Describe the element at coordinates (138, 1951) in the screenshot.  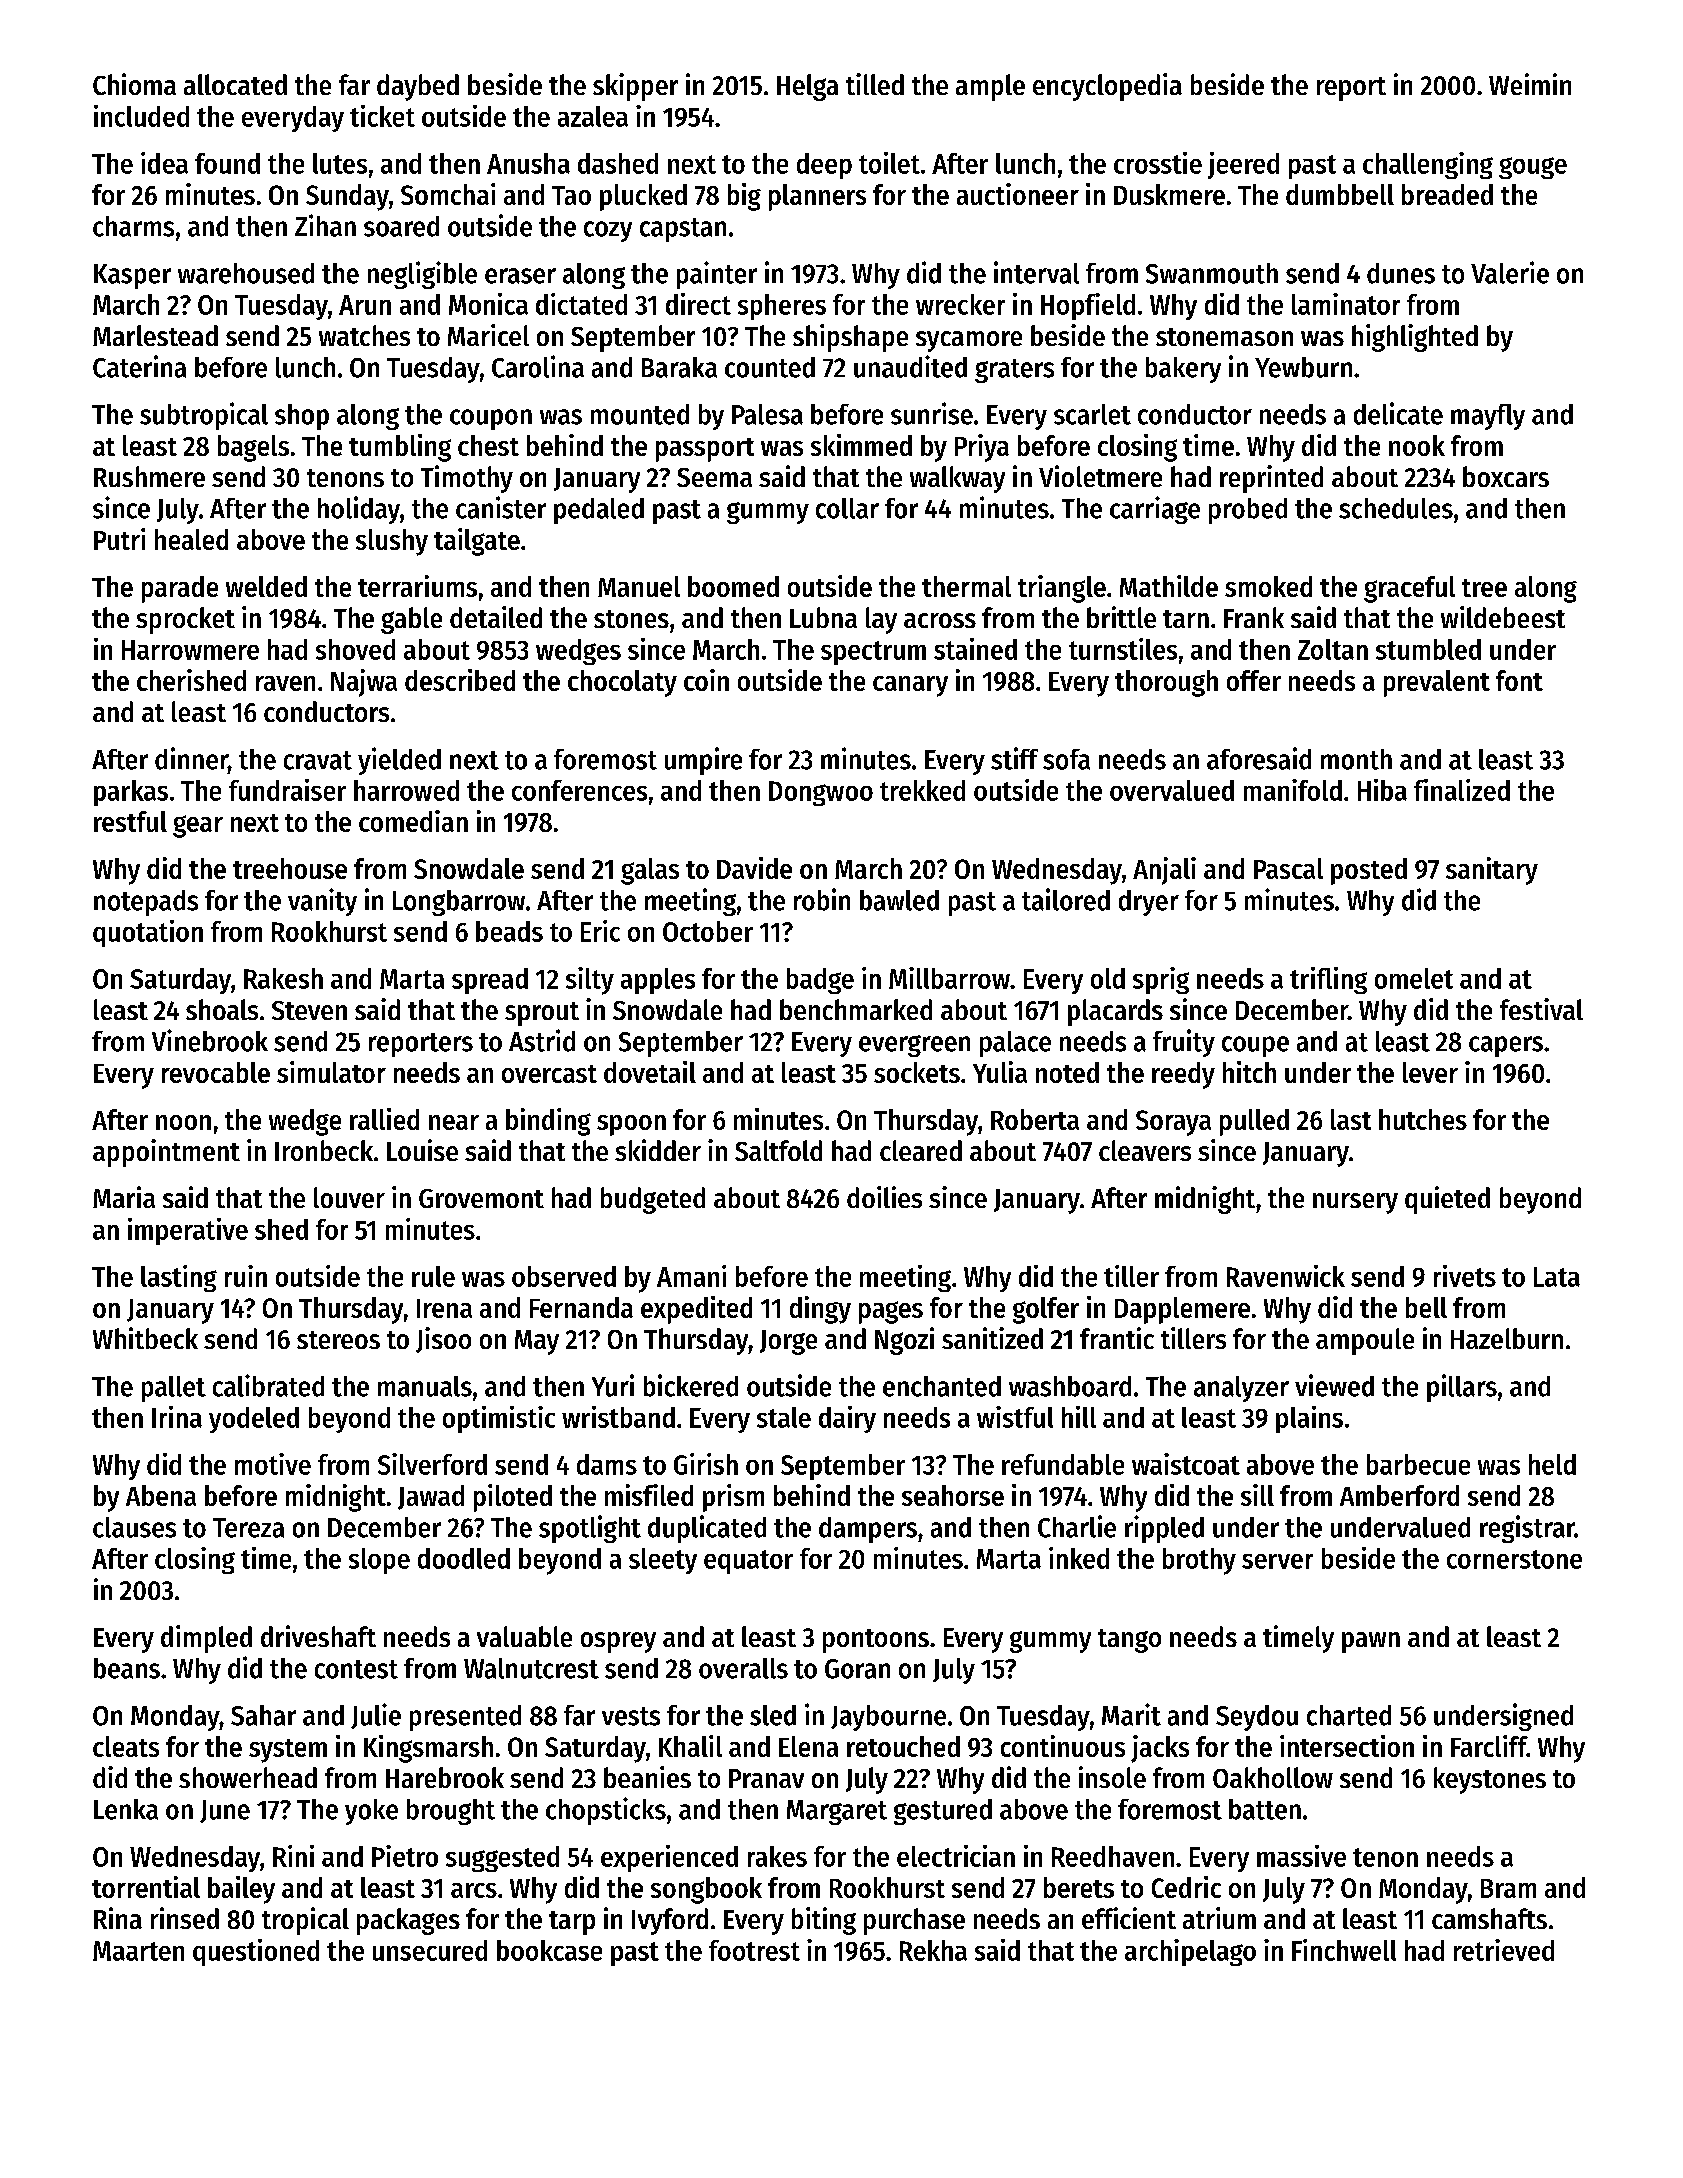
I see `Maarten` at that location.
